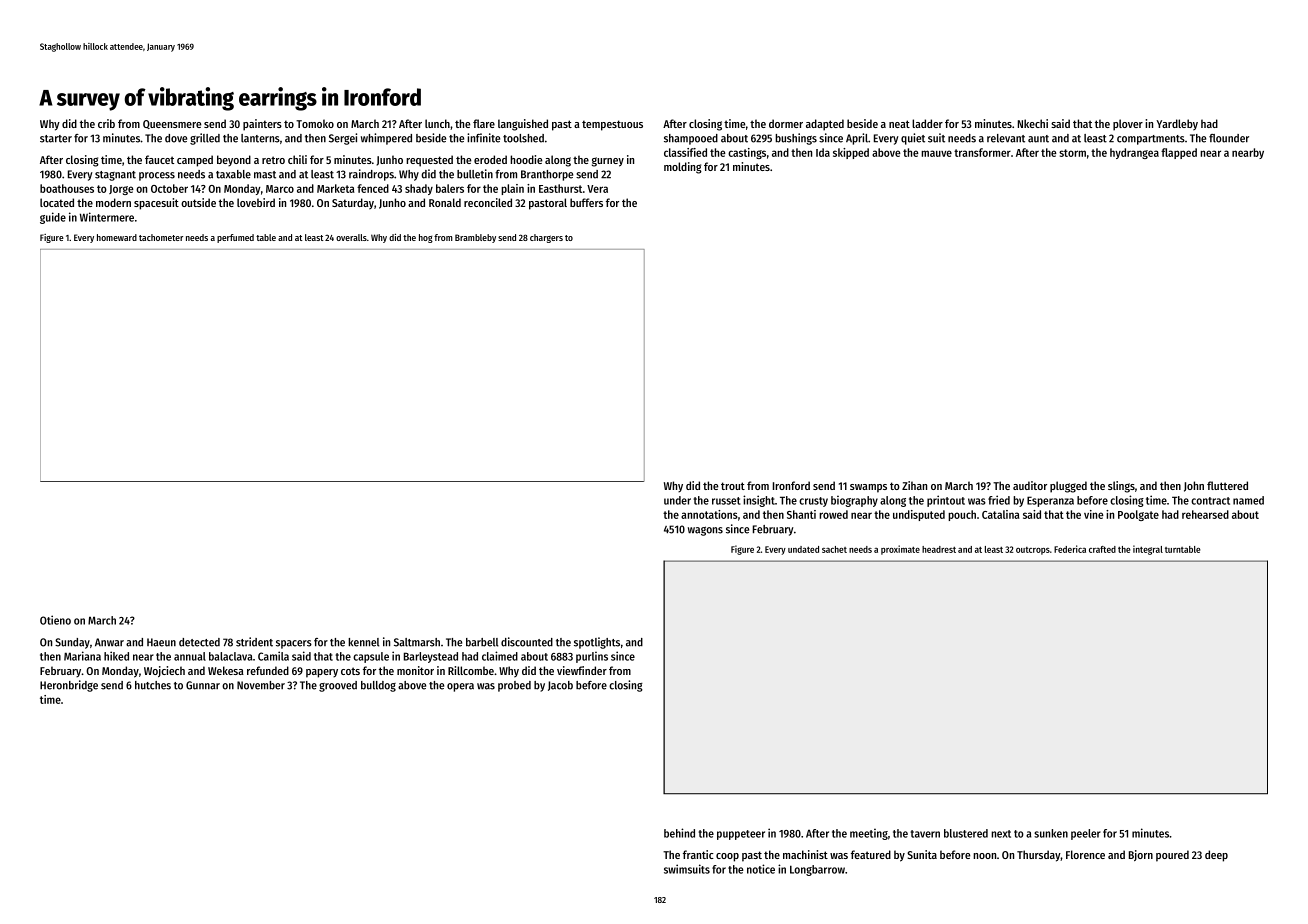 The image size is (1308, 924). Describe the element at coordinates (1072, 153) in the screenshot. I see `storm` at that location.
